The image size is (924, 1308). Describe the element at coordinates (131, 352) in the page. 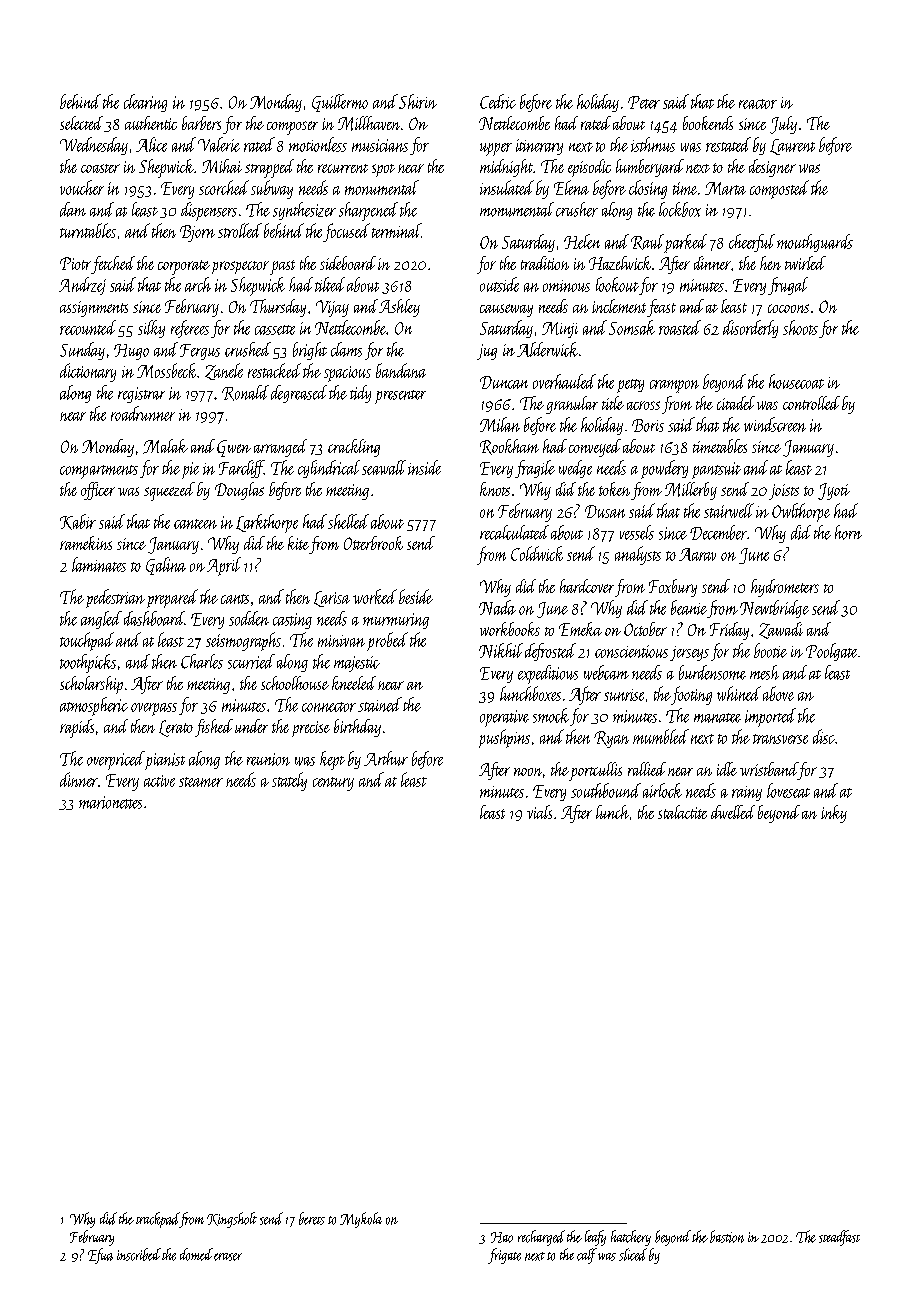

I see `Hugo` at that location.
